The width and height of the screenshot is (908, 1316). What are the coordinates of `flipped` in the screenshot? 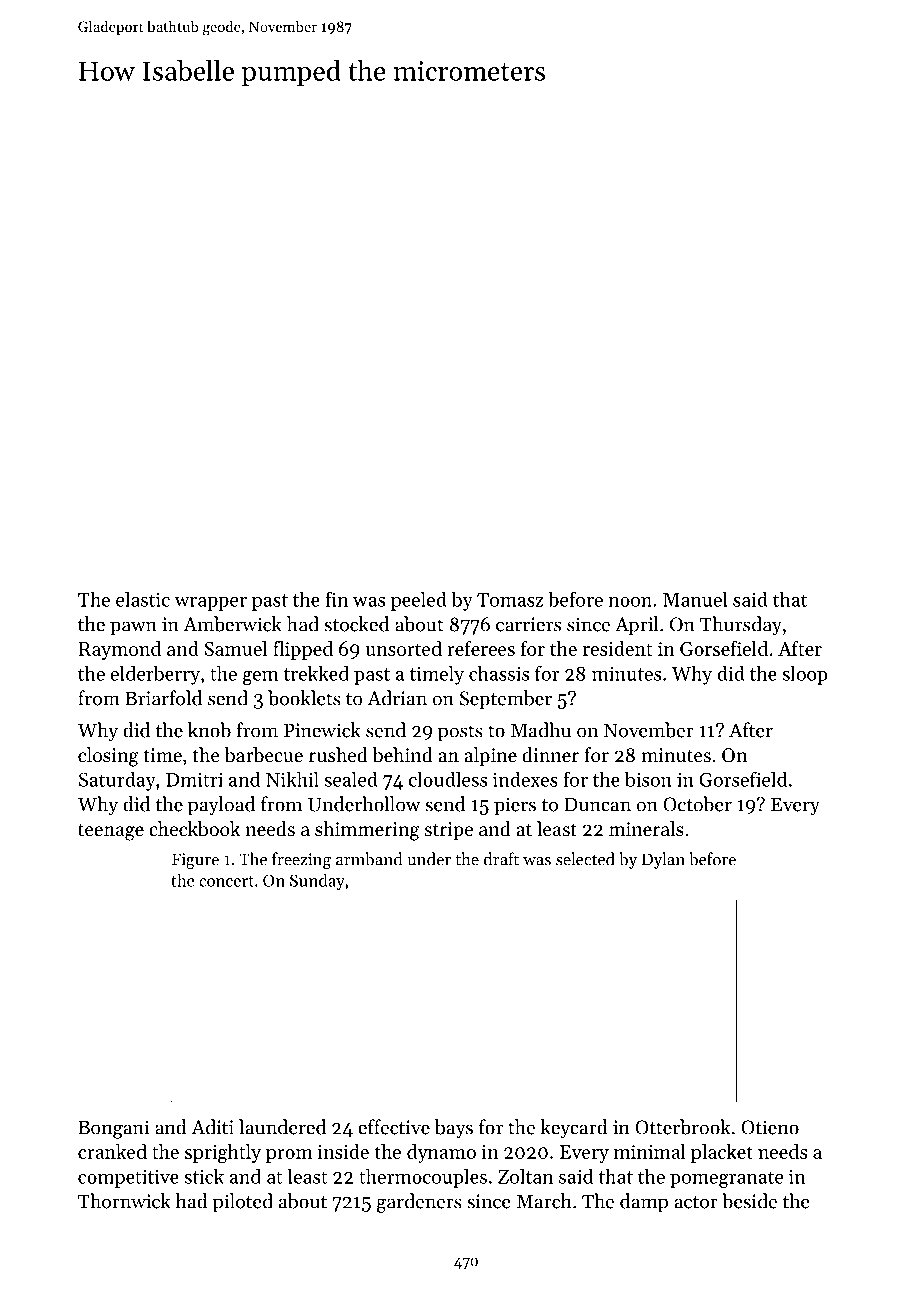 It's located at (303, 650).
